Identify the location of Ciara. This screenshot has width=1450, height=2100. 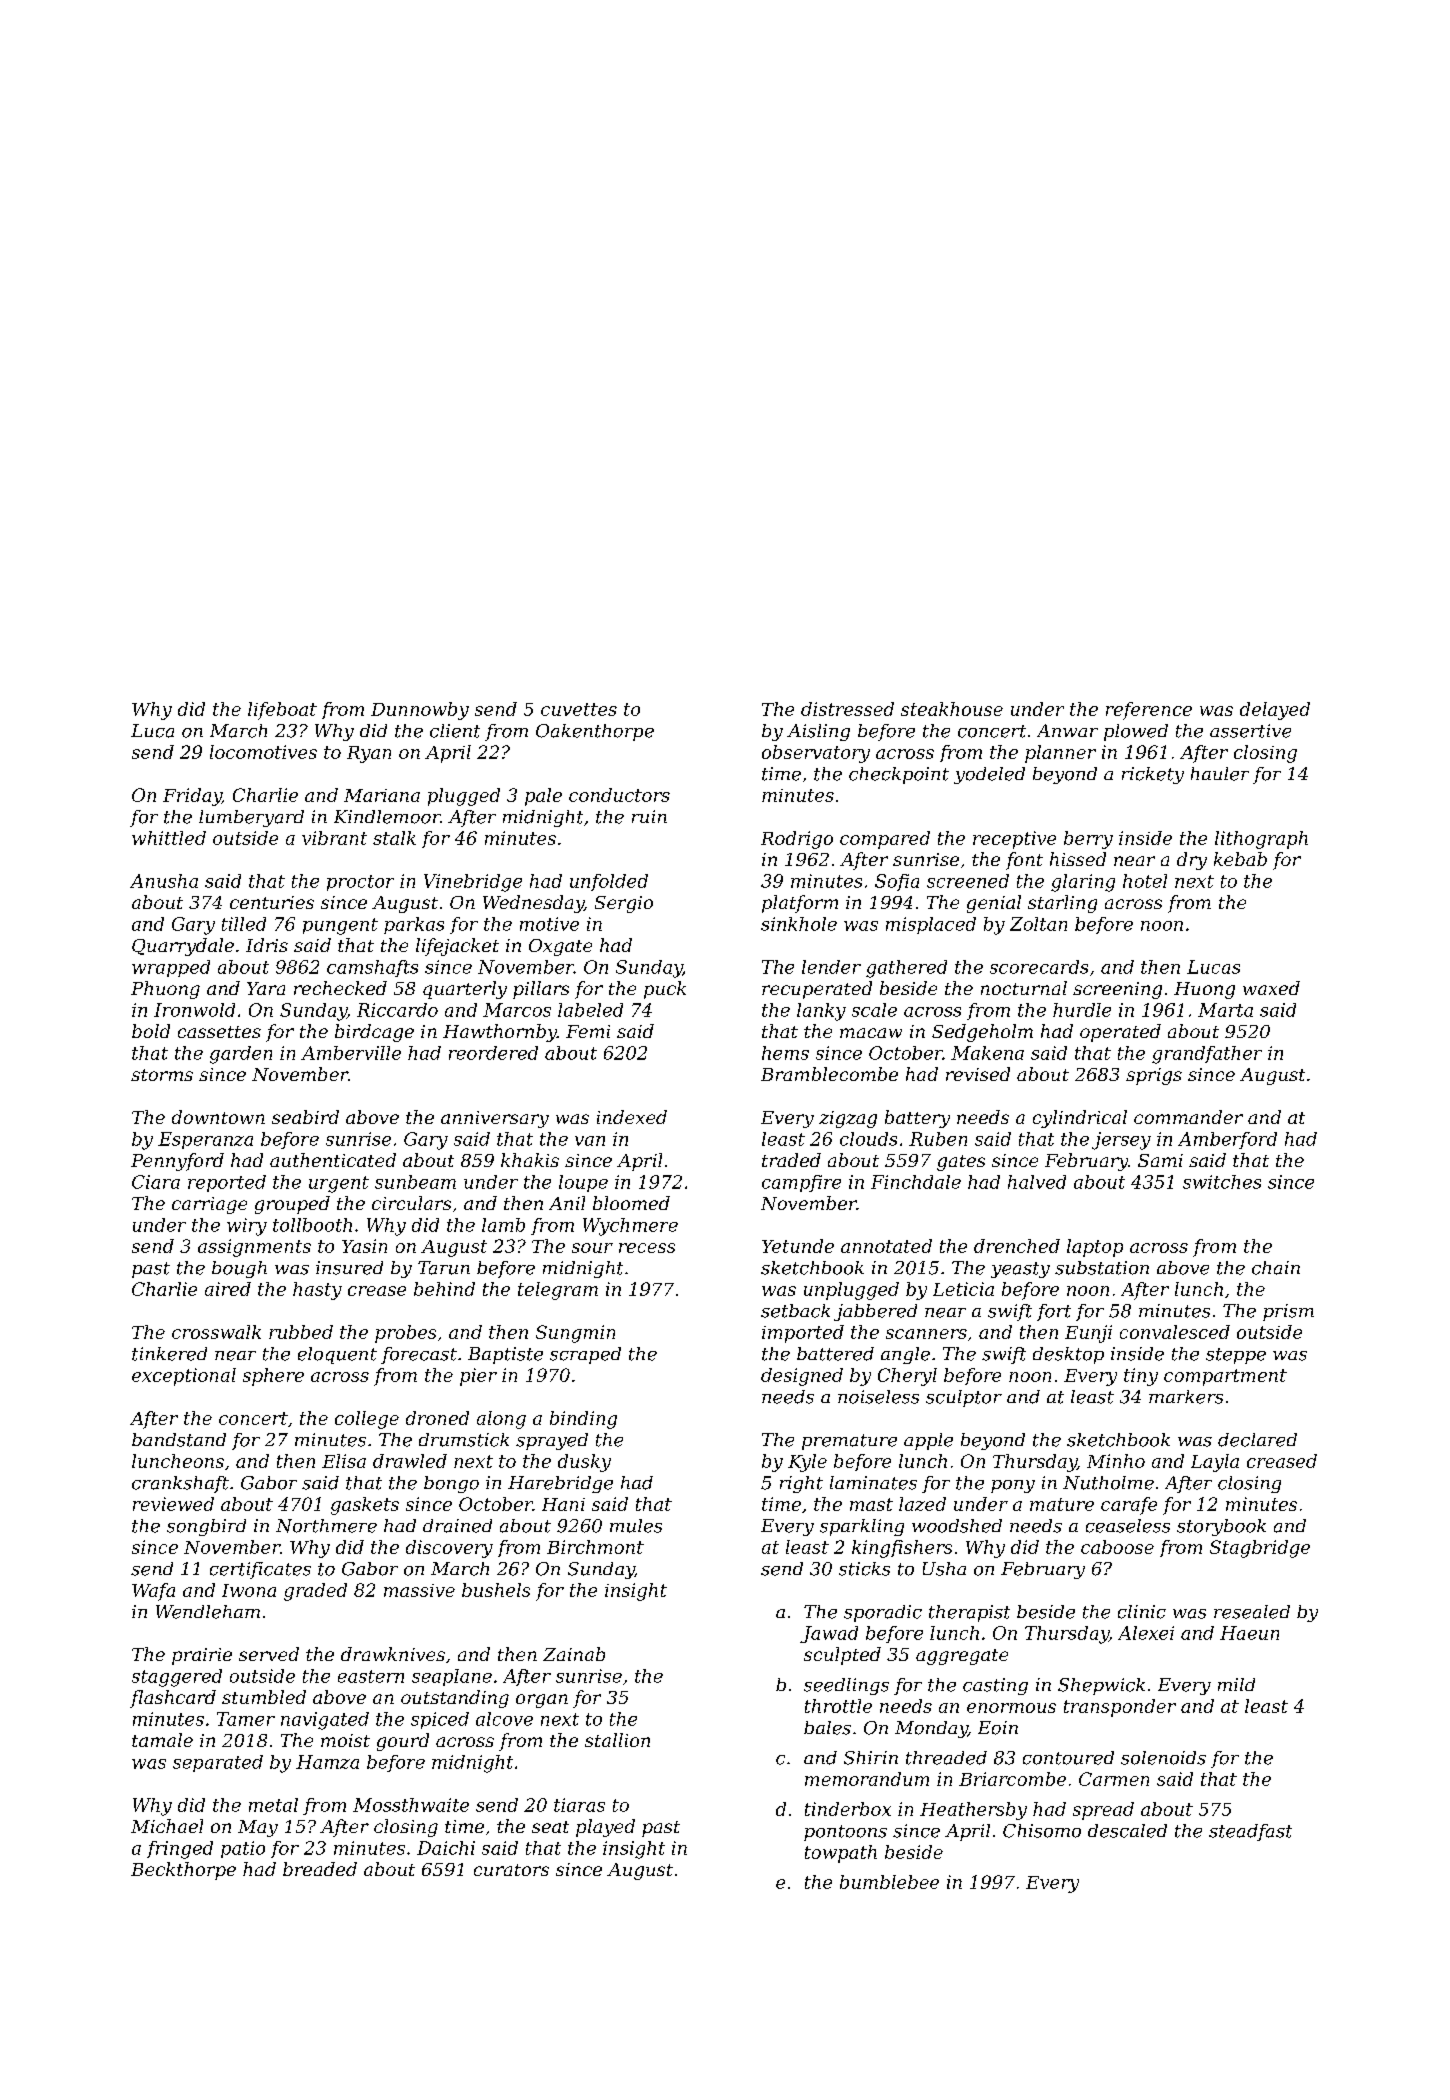
(156, 1182).
